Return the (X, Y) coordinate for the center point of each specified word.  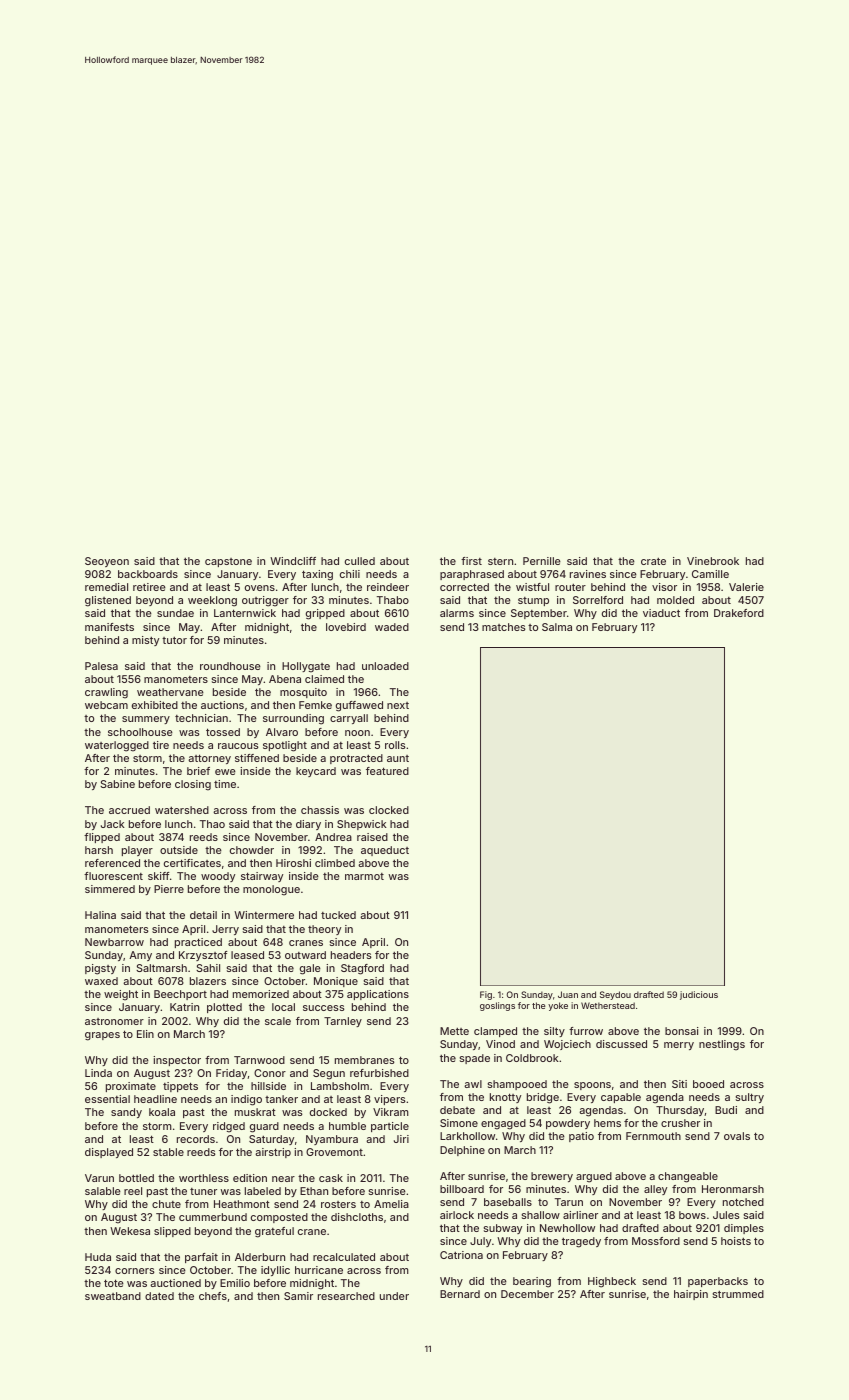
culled (360, 561)
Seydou (615, 995)
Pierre (169, 889)
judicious (699, 995)
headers (351, 955)
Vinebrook (713, 561)
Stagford (362, 969)
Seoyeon (107, 562)
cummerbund (213, 1217)
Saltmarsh (161, 968)
